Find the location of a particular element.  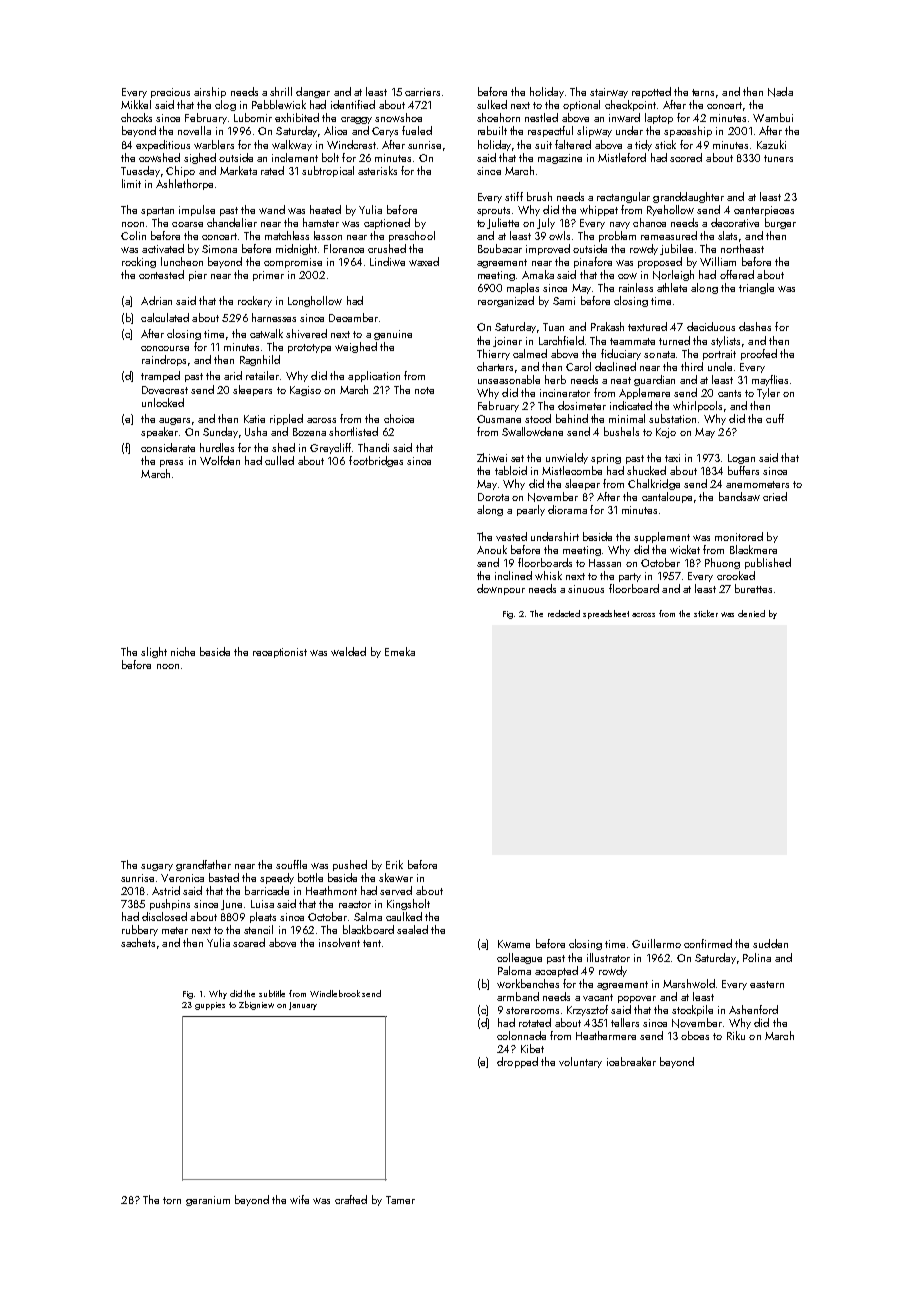

precious is located at coordinates (170, 93).
